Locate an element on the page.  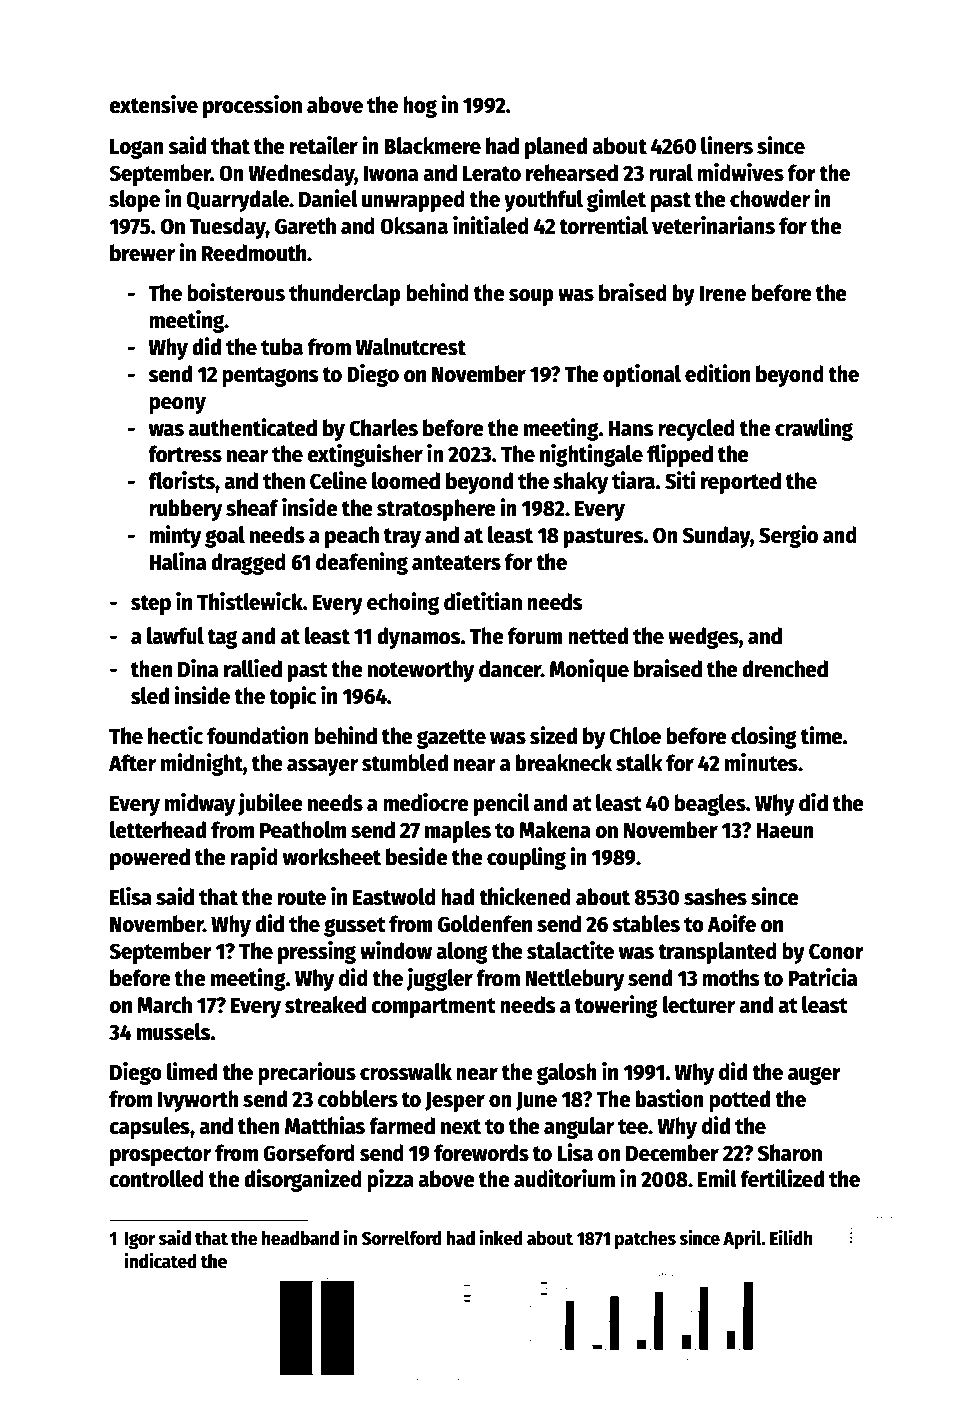
liners is located at coordinates (727, 145).
